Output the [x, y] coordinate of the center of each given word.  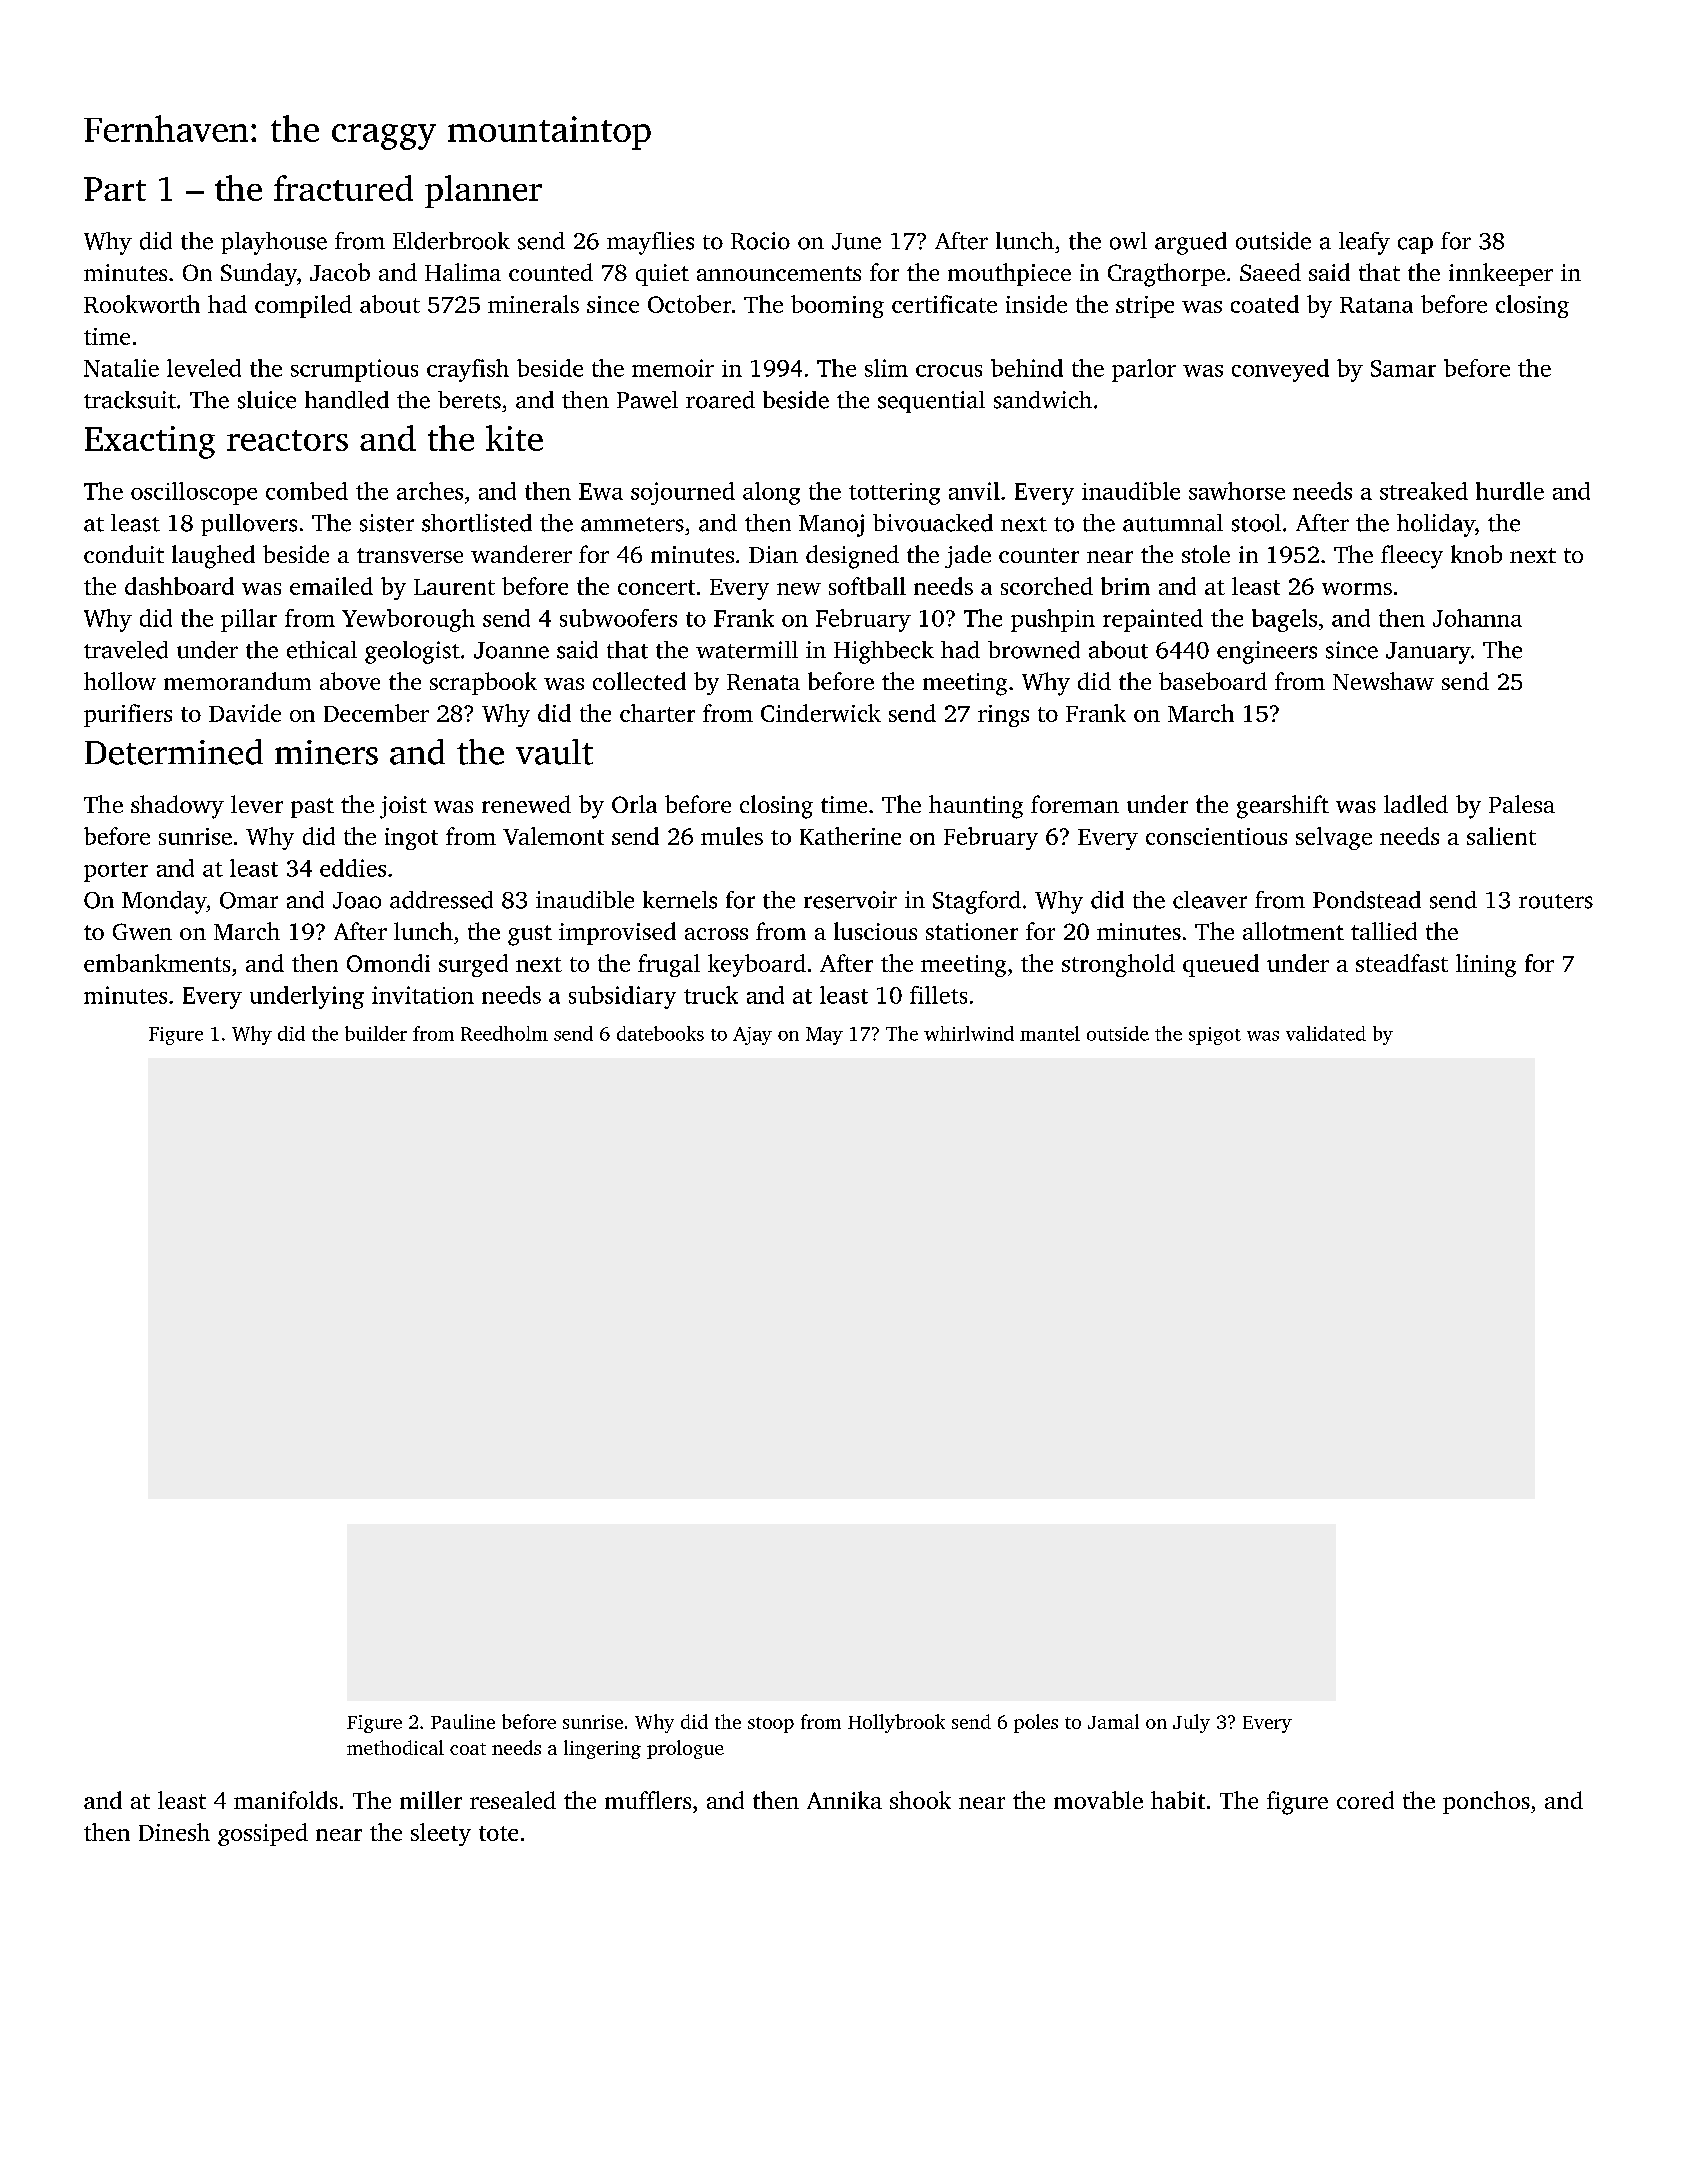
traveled [126, 650]
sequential [931, 402]
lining [1486, 965]
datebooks [660, 1033]
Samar [1403, 368]
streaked [1424, 491]
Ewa [601, 491]
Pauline [463, 1721]
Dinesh [174, 1832]
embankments [157, 963]
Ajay [752, 1036]
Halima [463, 272]
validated [1326, 1033]
